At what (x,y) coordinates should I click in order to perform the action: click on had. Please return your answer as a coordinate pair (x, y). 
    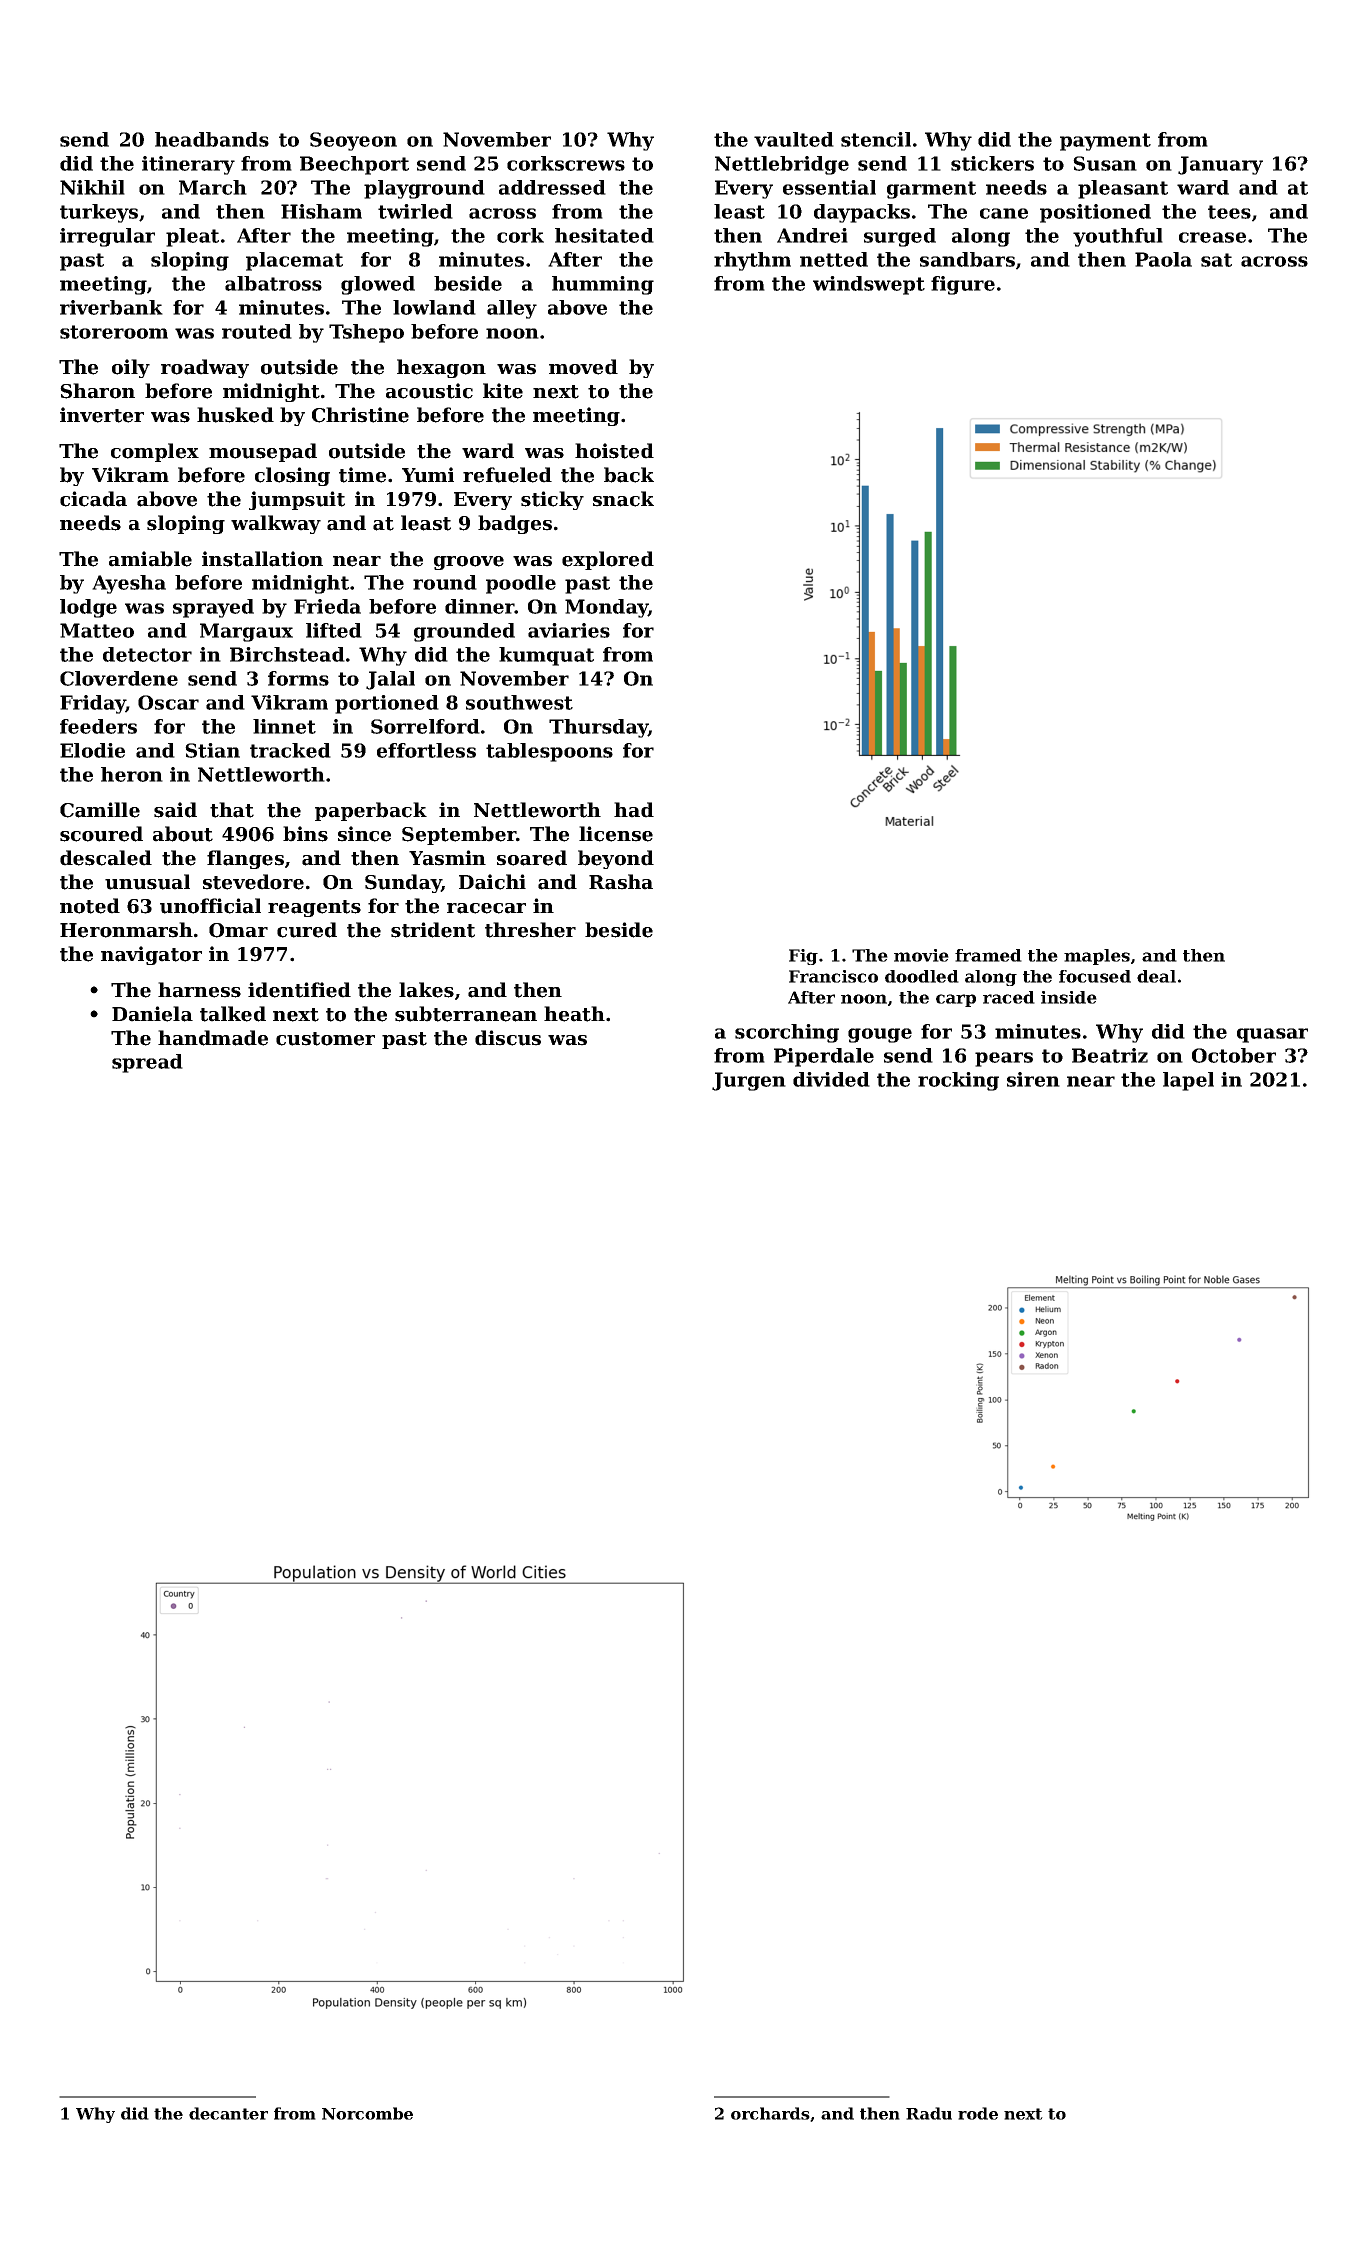
    Looking at the image, I should click on (634, 810).
